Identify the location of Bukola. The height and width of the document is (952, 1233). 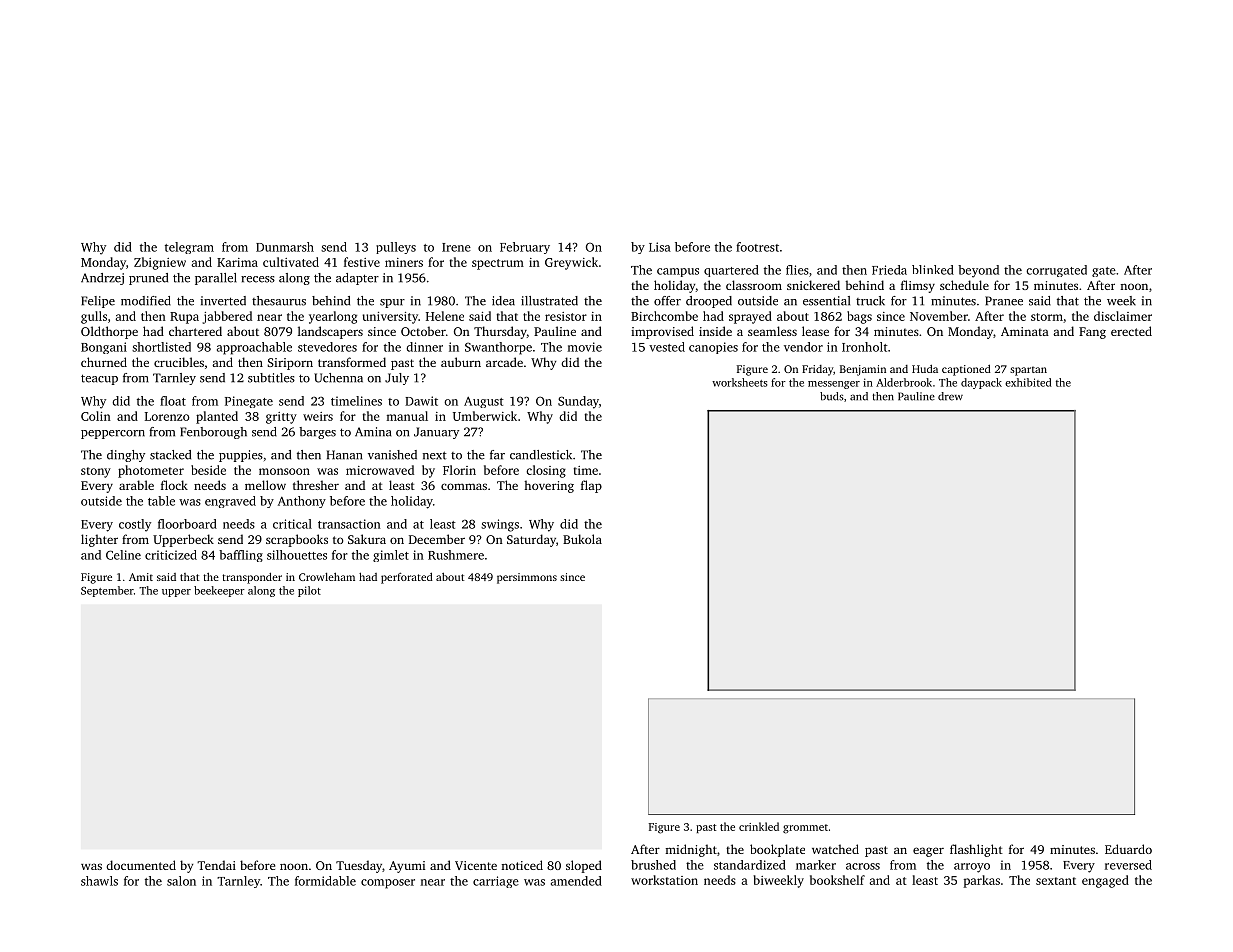
(582, 539).
